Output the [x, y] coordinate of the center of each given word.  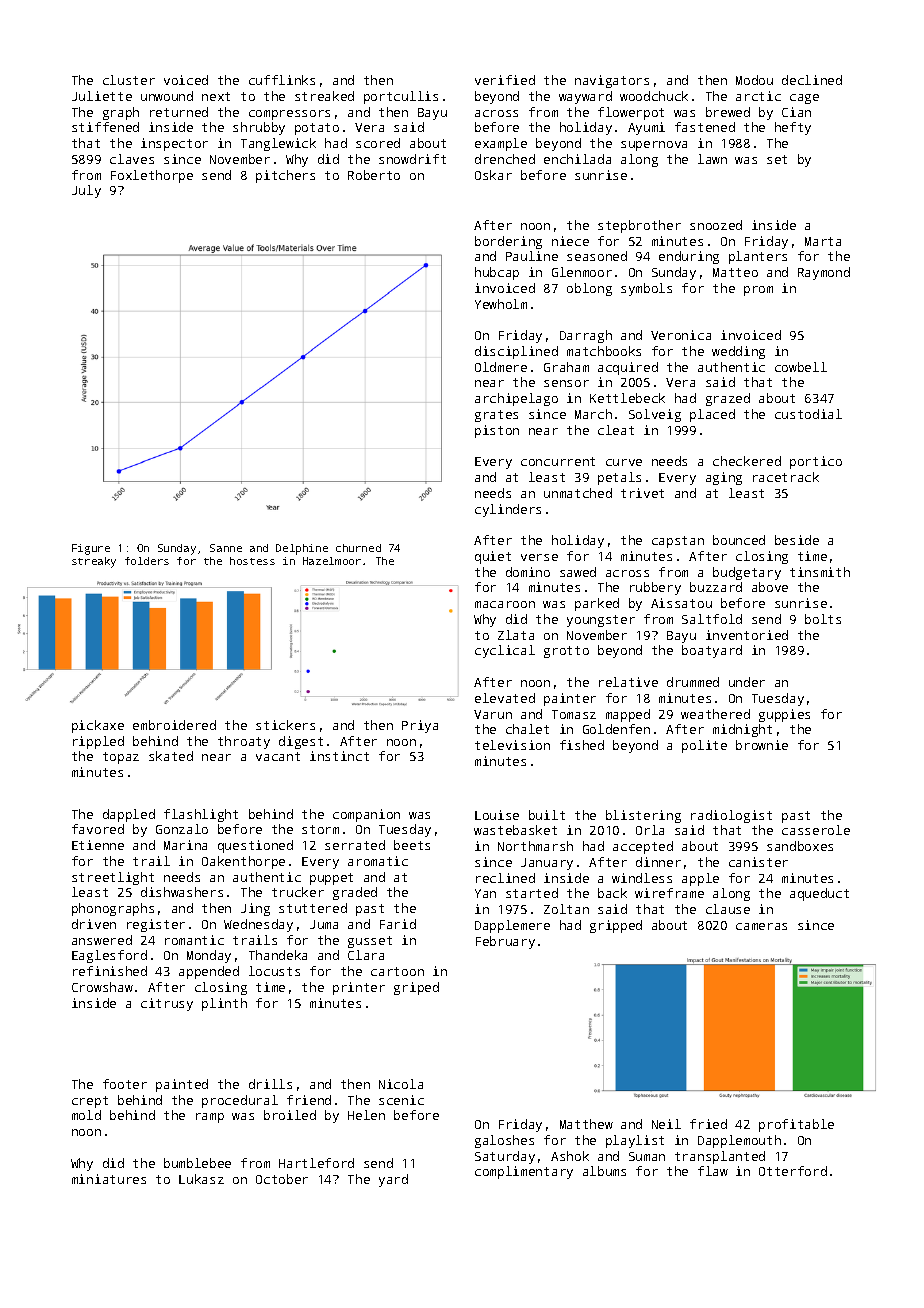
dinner [658, 862]
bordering [508, 242]
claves [132, 159]
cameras [761, 926]
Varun [493, 714]
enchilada [577, 159]
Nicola [401, 1084]
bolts [823, 619]
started [532, 893]
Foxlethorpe [152, 176]
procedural [240, 1101]
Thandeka [278, 955]
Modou [754, 80]
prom [758, 291]
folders [147, 561]
